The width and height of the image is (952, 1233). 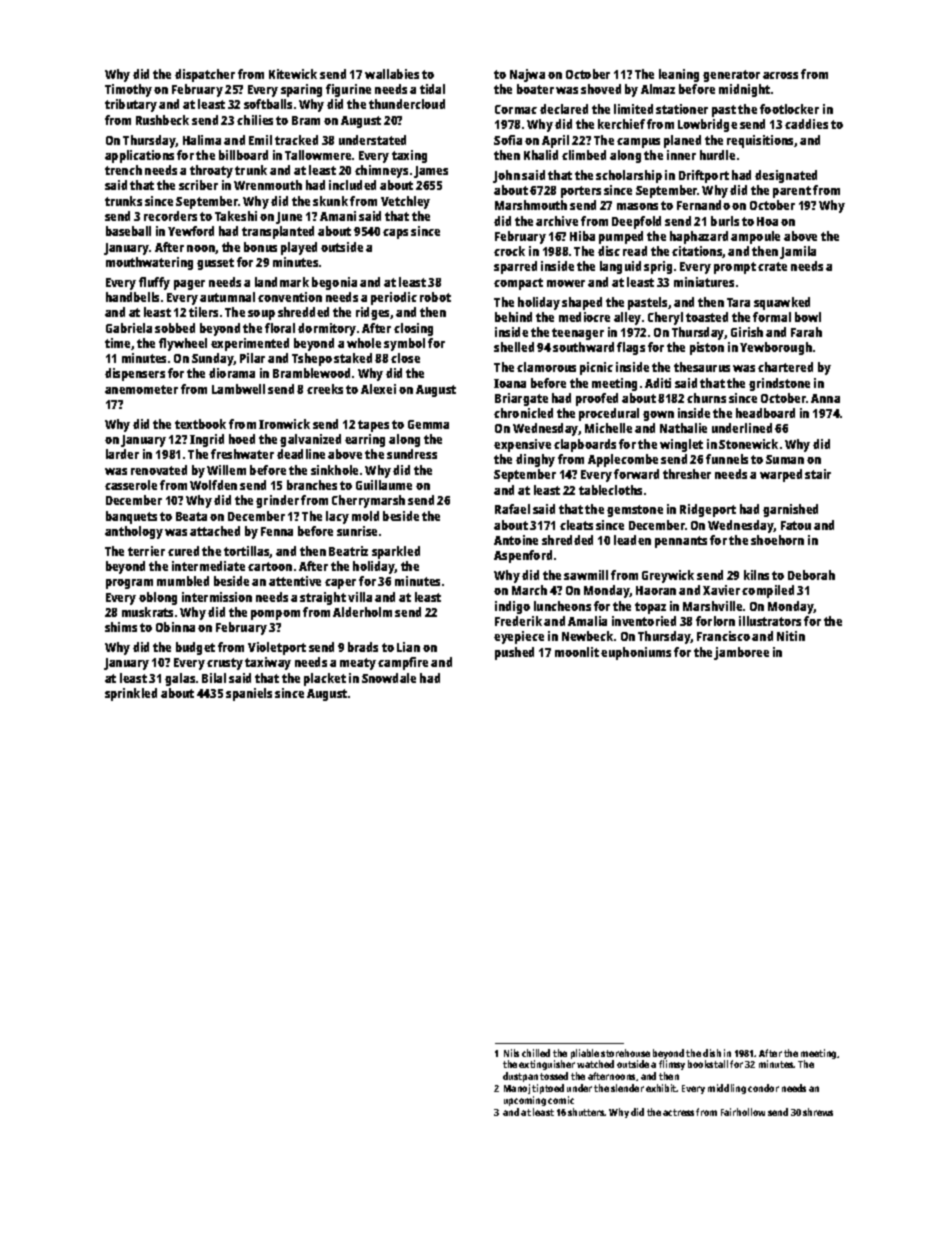 I want to click on Ridgeport, so click(x=708, y=510).
